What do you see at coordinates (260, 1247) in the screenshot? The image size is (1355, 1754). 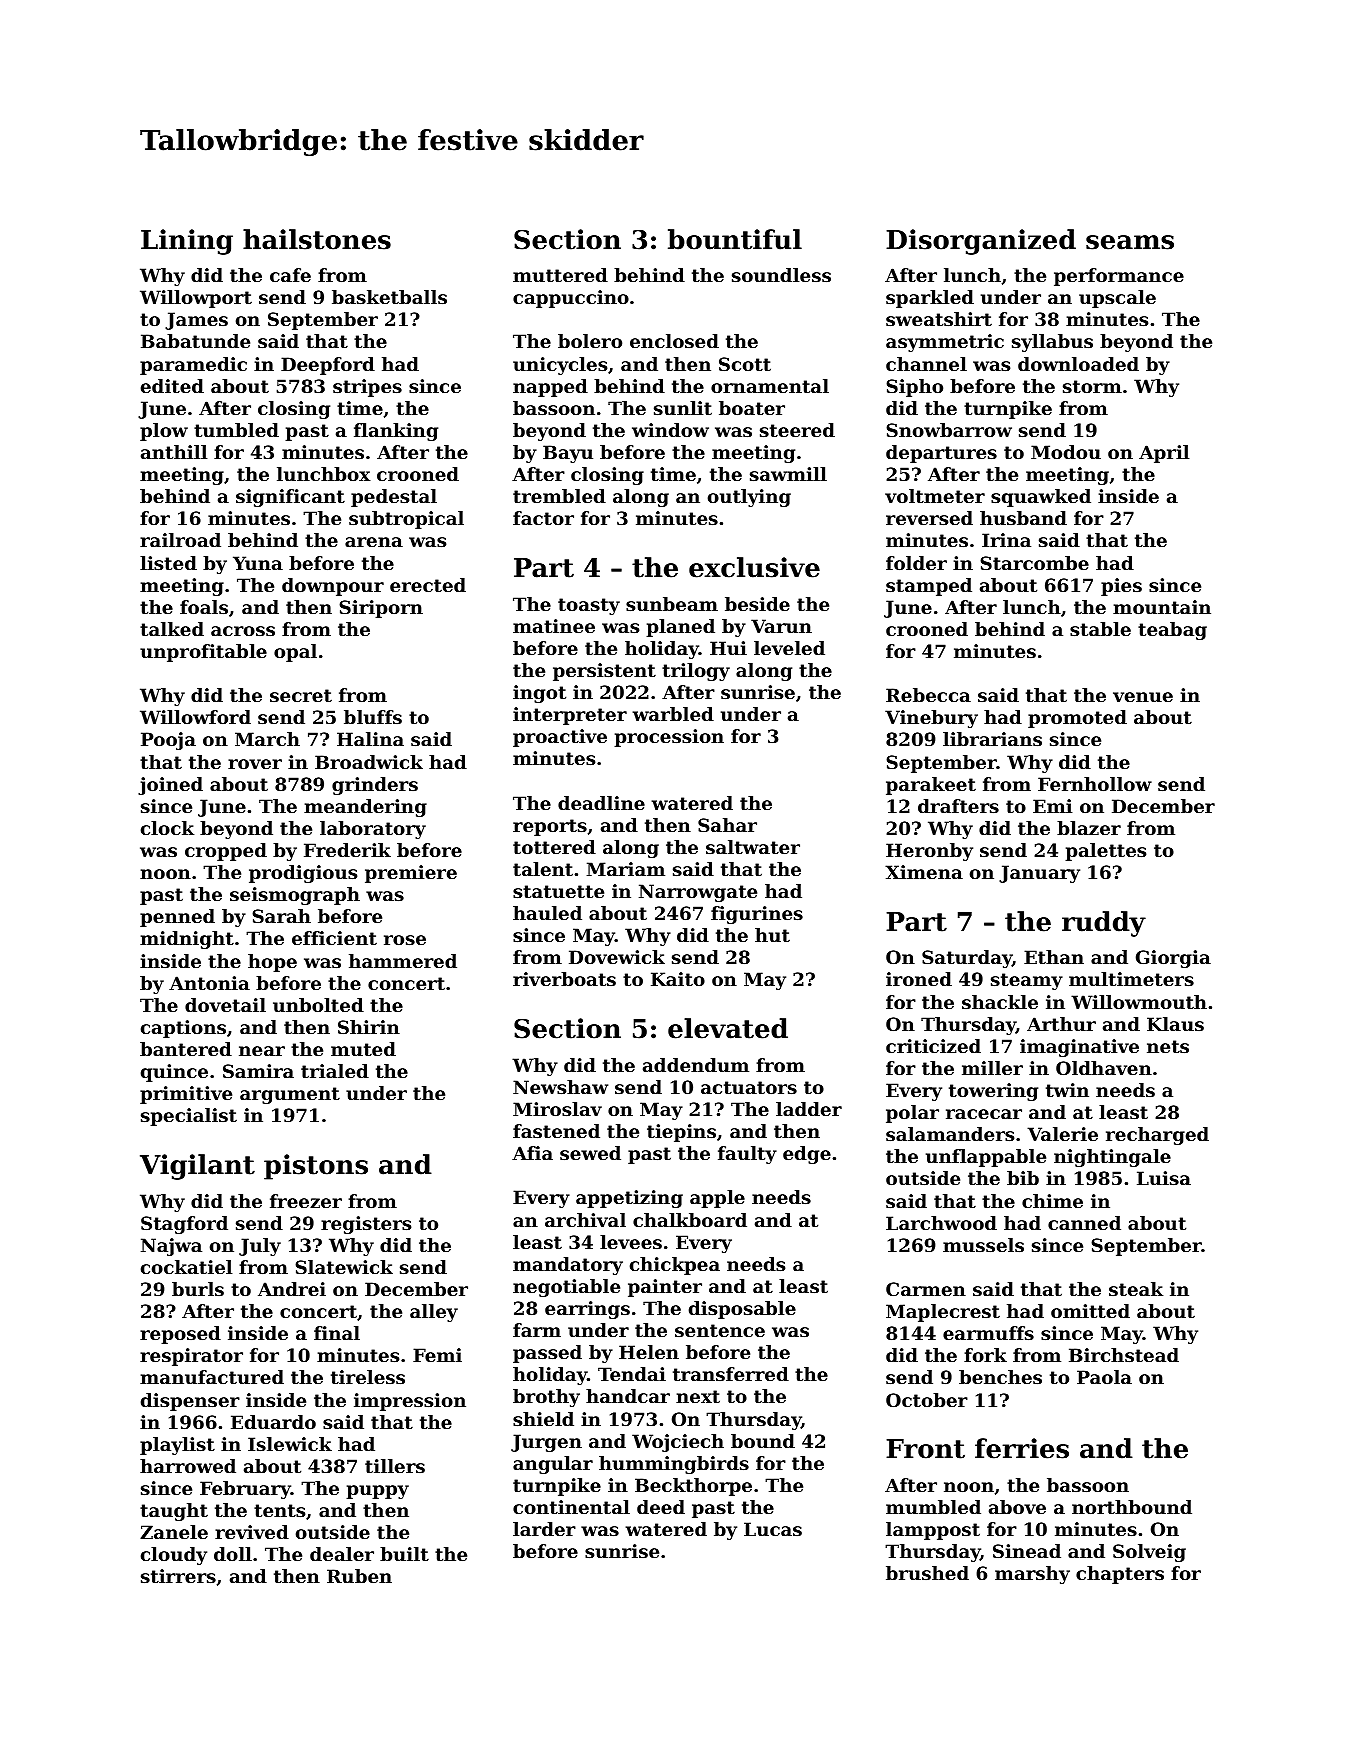 I see `July` at bounding box center [260, 1247].
